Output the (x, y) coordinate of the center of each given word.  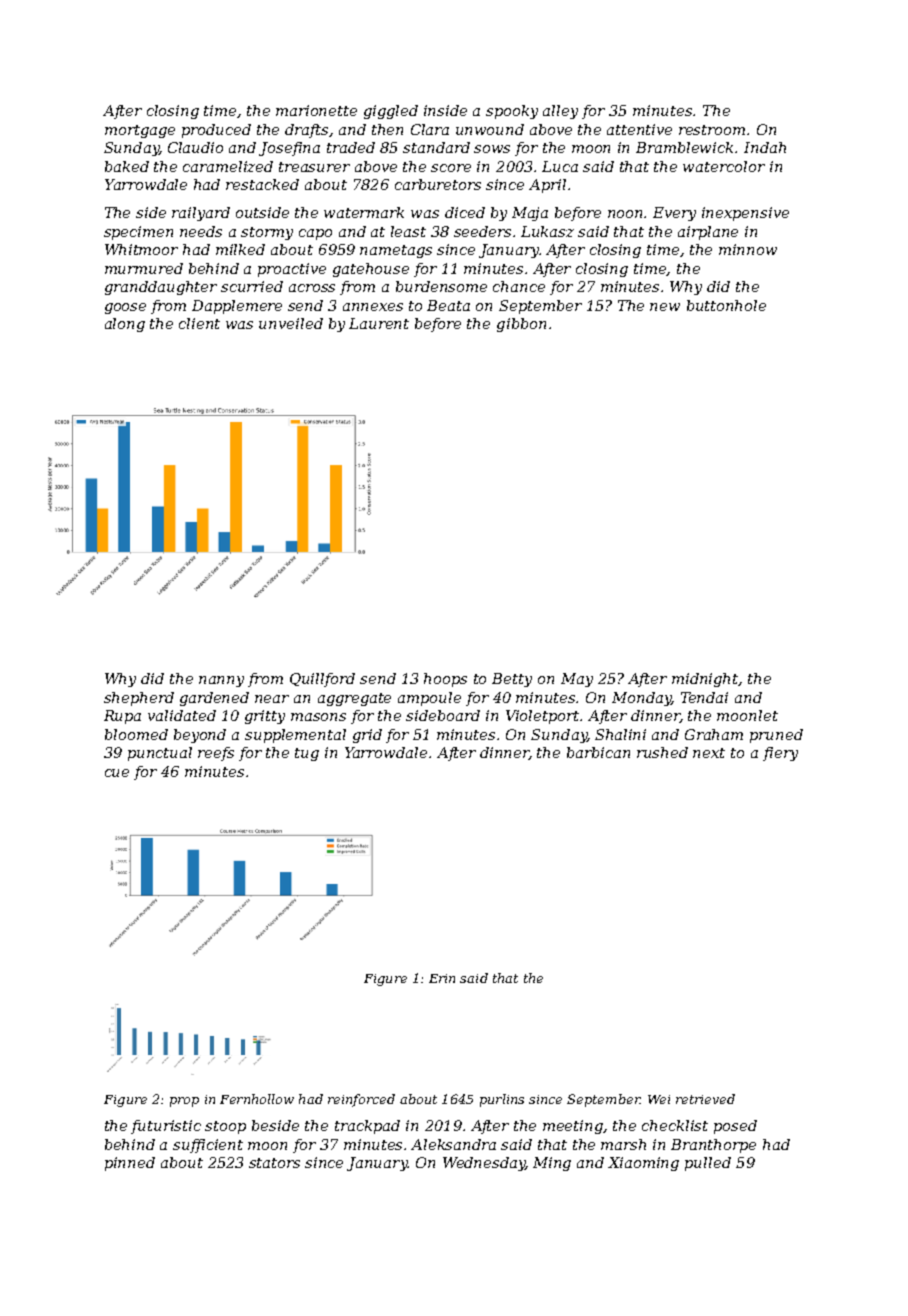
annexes (373, 307)
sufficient (208, 1146)
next (709, 753)
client (199, 323)
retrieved (705, 1099)
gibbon (521, 325)
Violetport (542, 717)
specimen (138, 233)
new (665, 307)
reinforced (361, 1100)
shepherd (139, 699)
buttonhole (726, 305)
